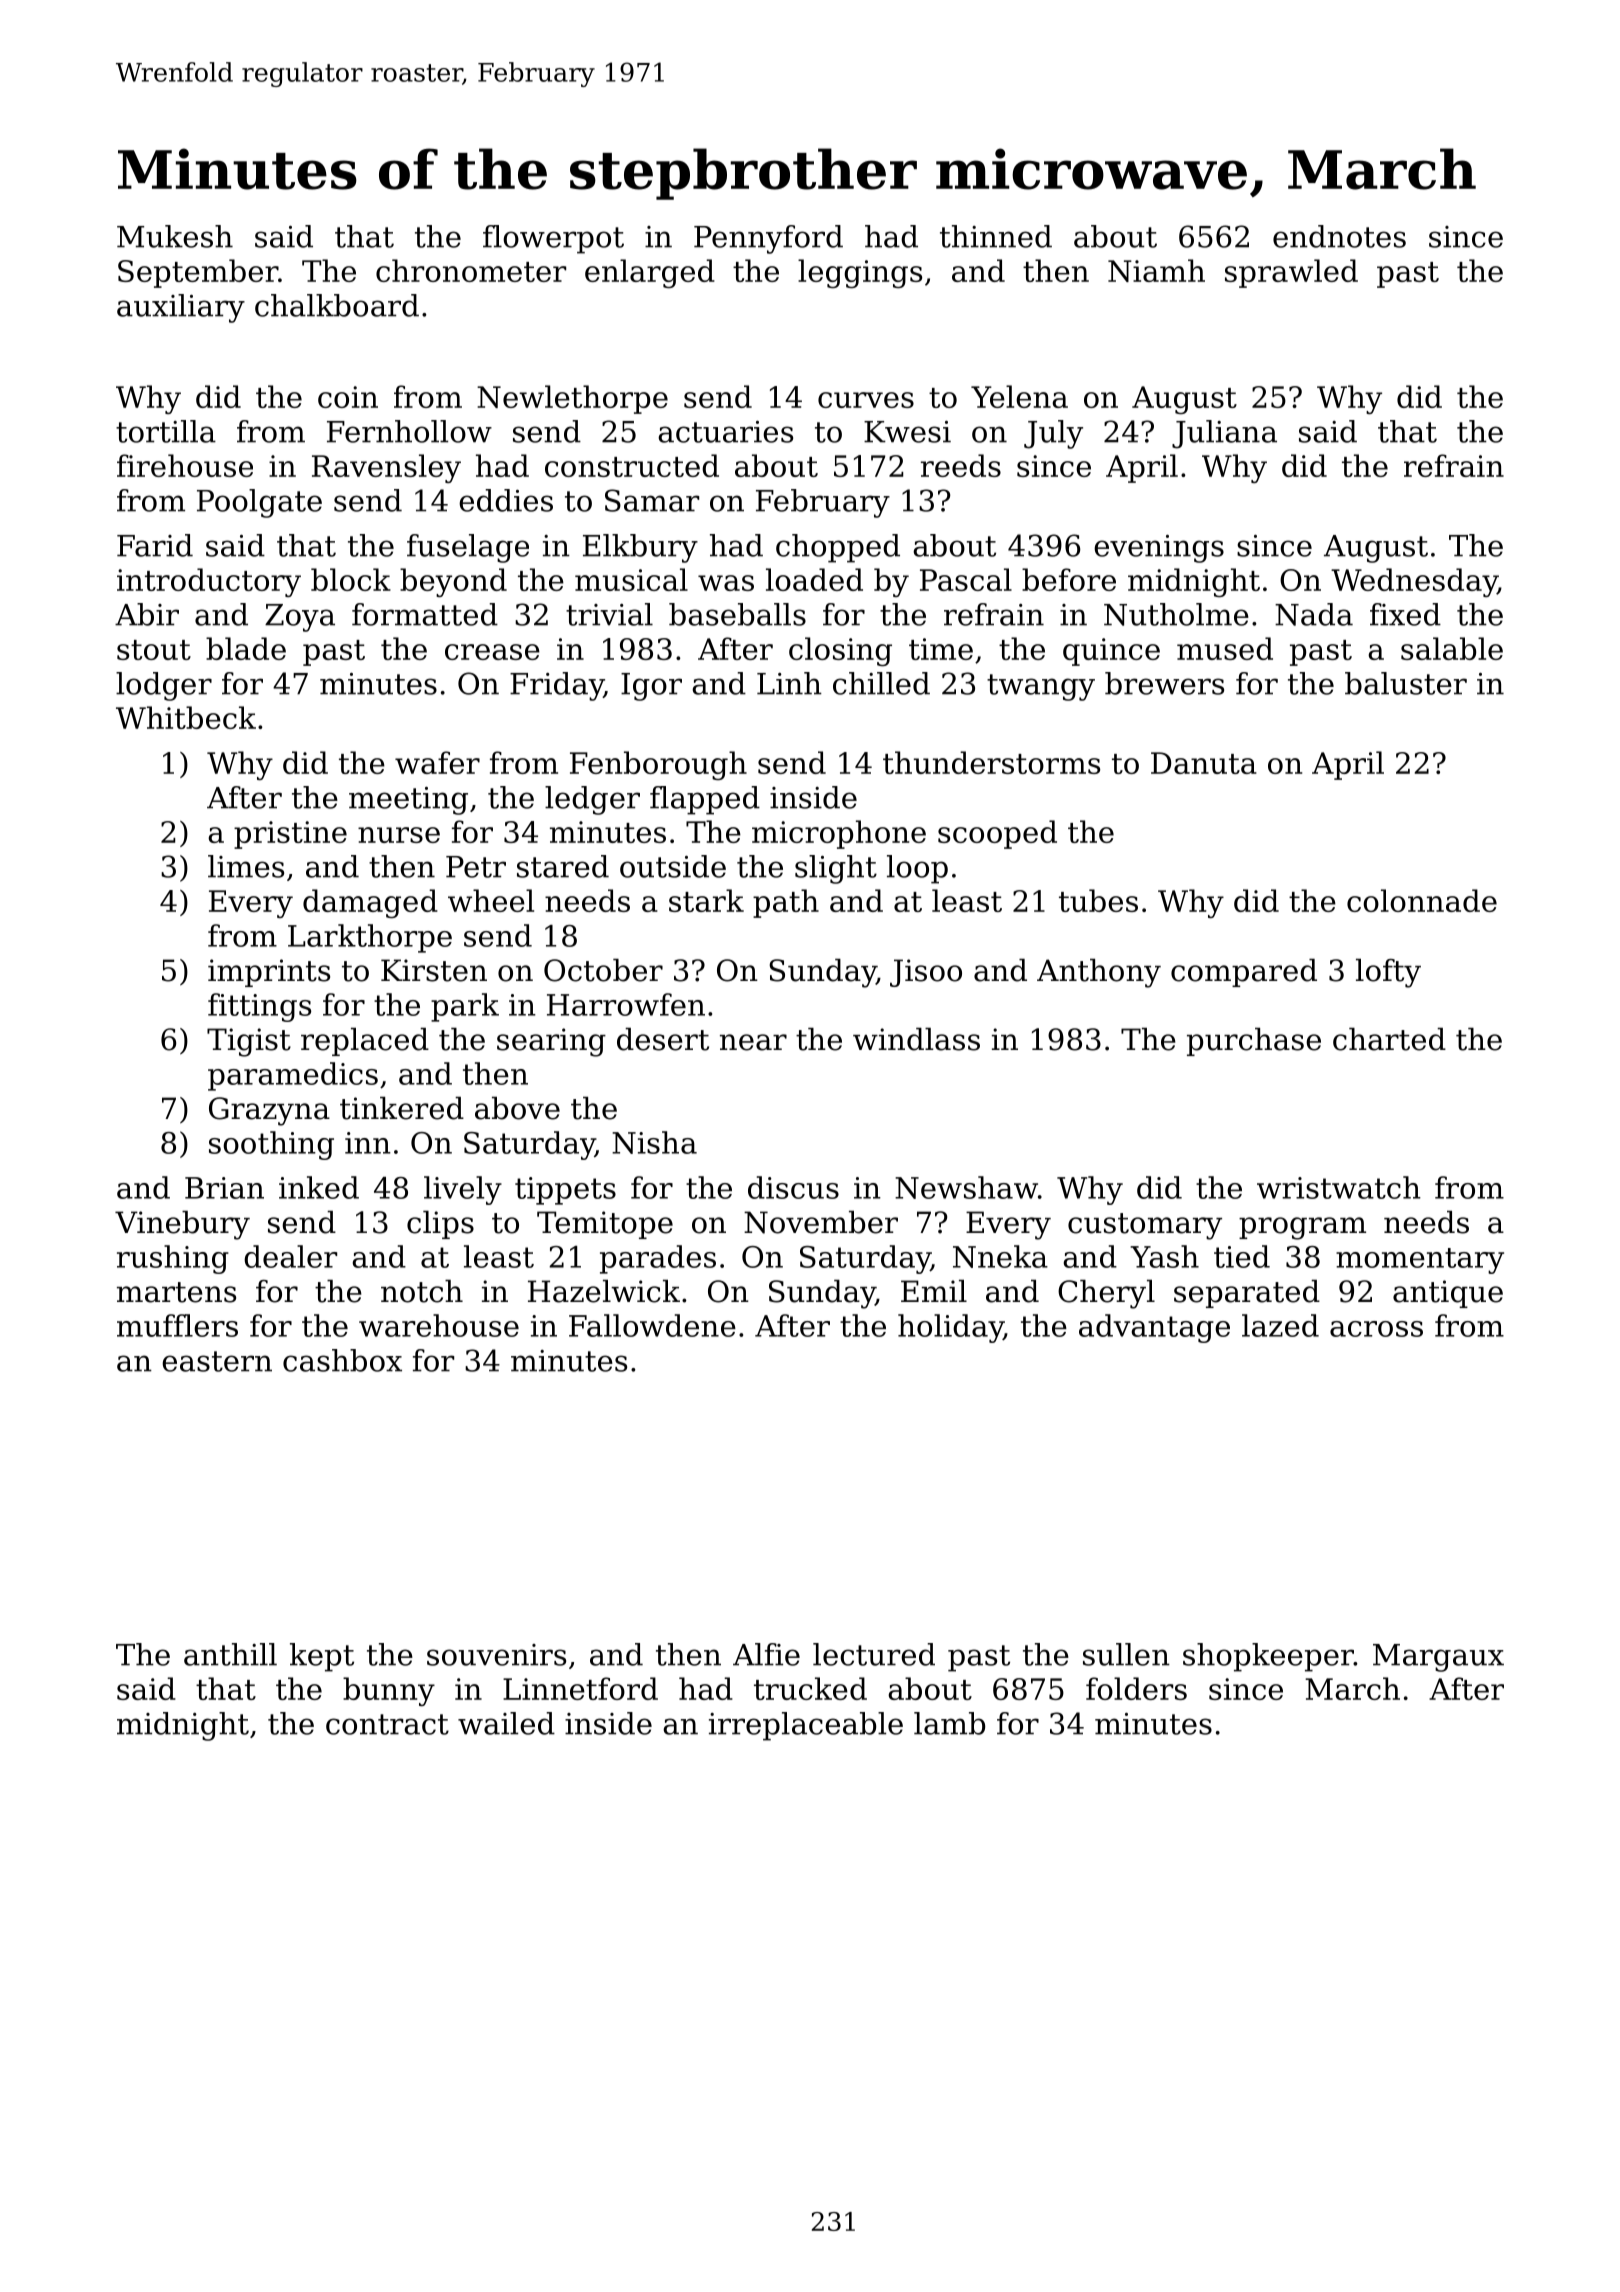 This document has width=1620, height=2292. What do you see at coordinates (1422, 900) in the document?
I see `colonnade` at bounding box center [1422, 900].
